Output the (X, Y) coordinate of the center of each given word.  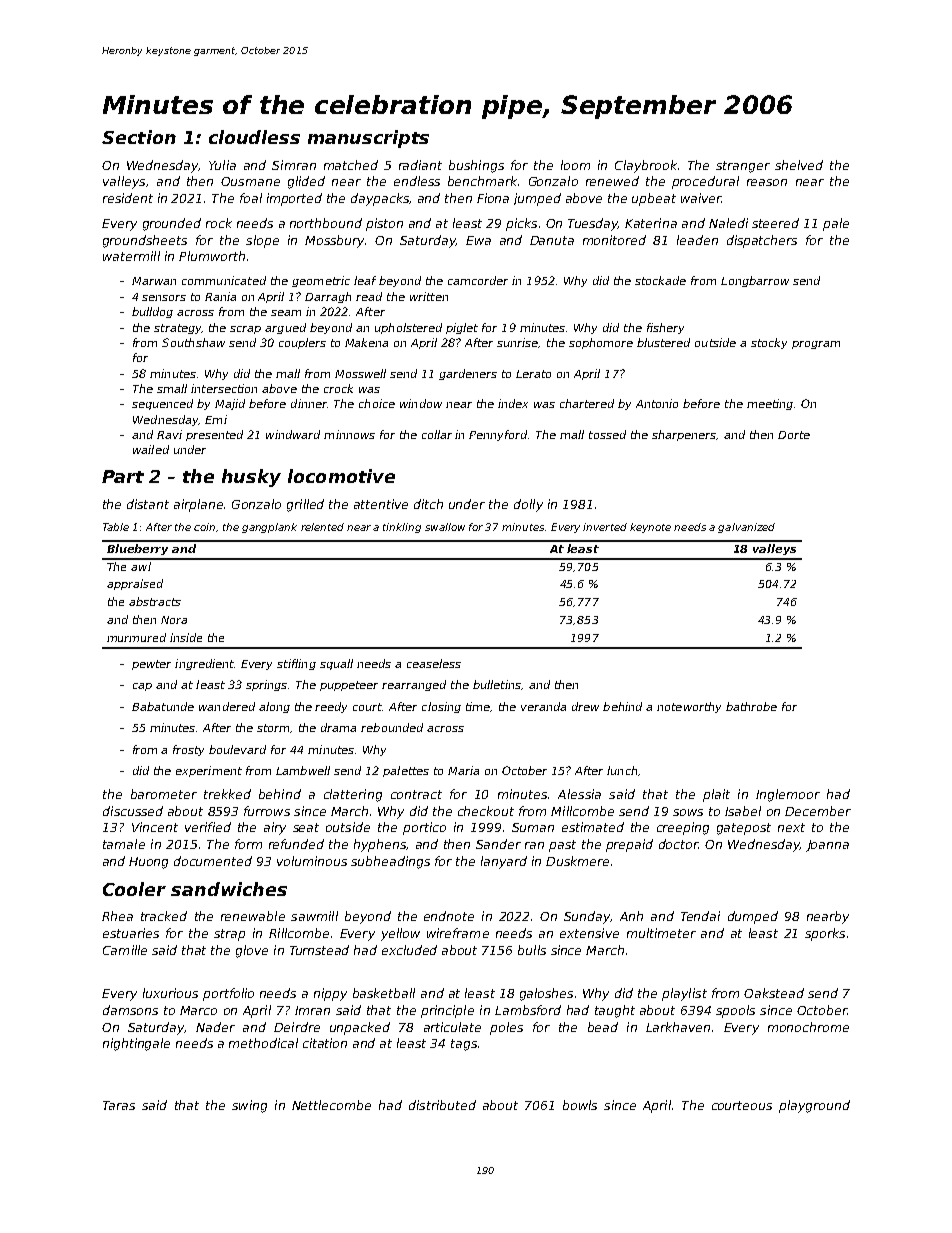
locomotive (341, 476)
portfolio (228, 994)
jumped (537, 199)
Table (116, 527)
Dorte (794, 435)
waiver (701, 198)
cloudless (254, 137)
